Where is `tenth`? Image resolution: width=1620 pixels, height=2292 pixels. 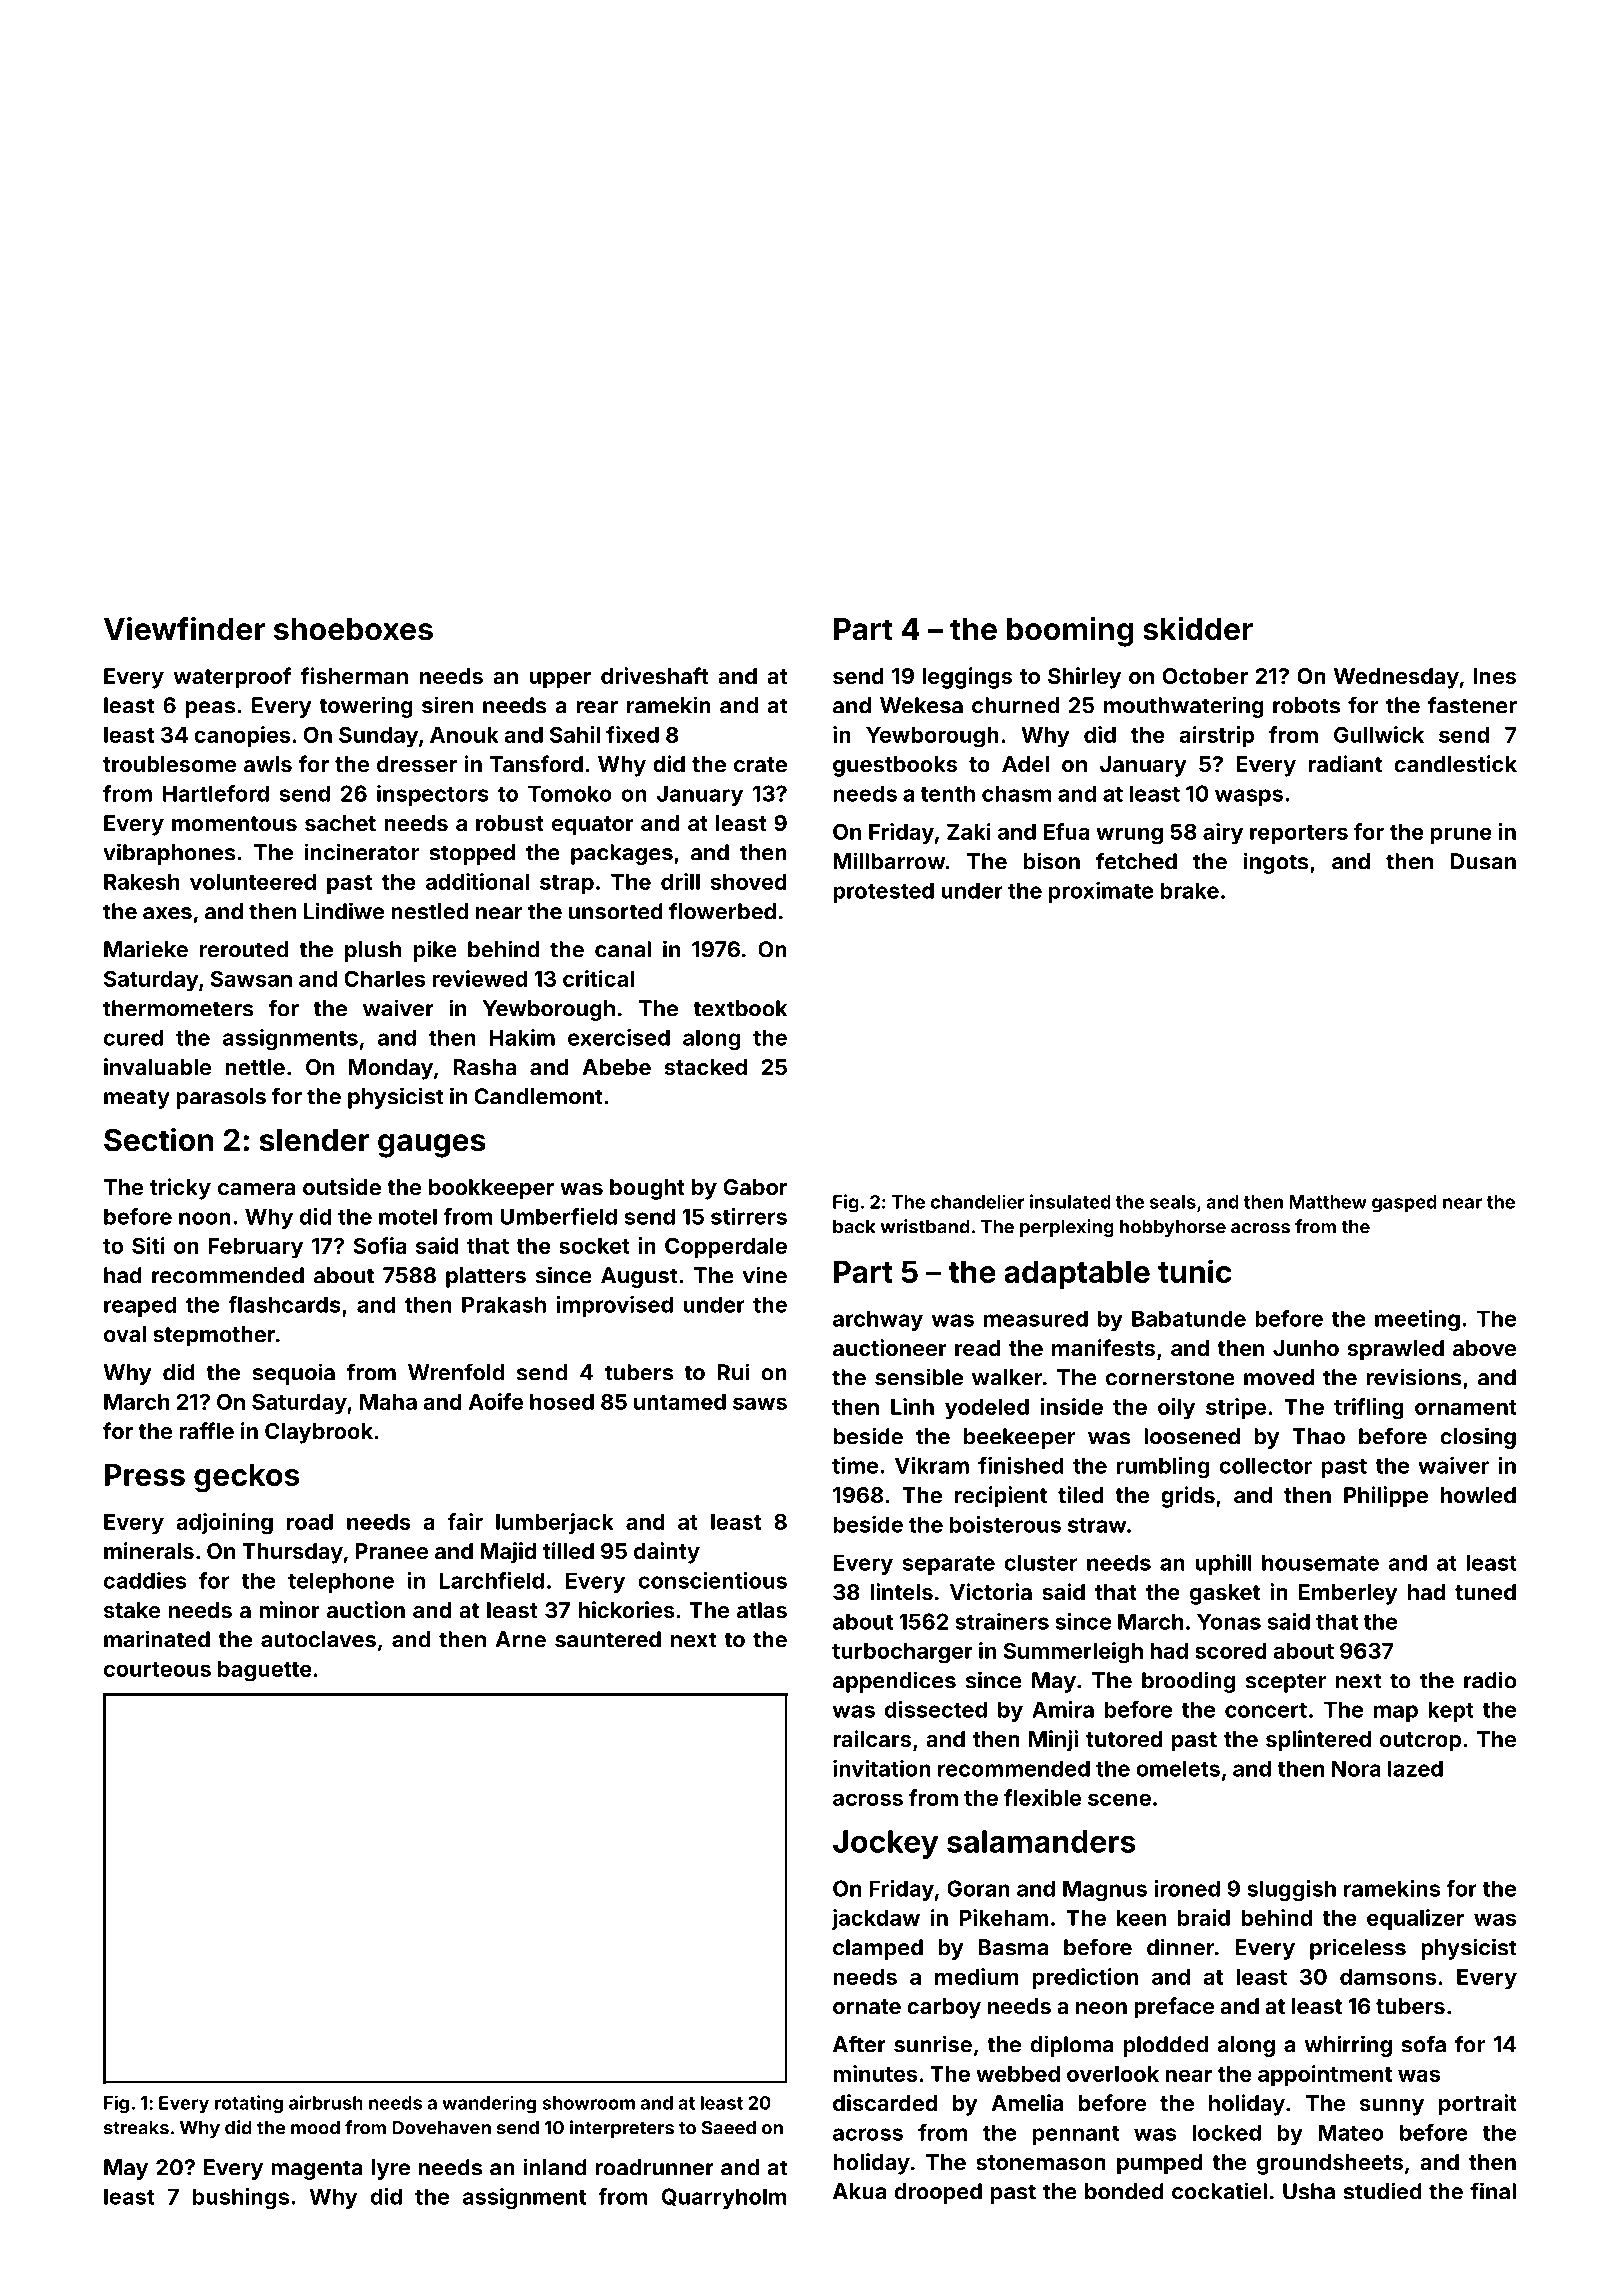
tenth is located at coordinates (947, 793).
